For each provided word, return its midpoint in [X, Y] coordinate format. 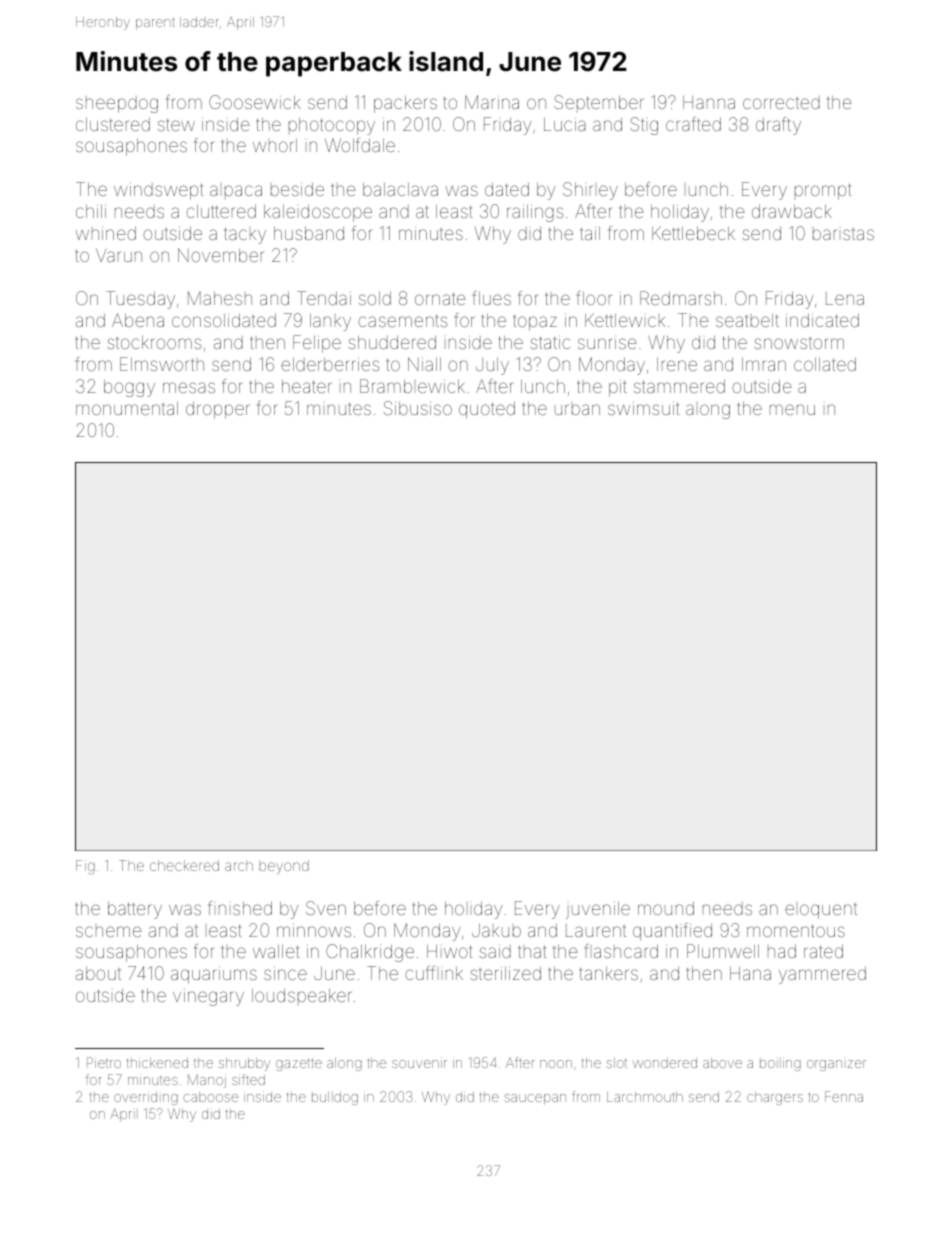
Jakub [496, 930]
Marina [492, 102]
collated [825, 364]
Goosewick [255, 102]
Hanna [709, 102]
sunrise [607, 342]
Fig [85, 867]
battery [135, 910]
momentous [796, 930]
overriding [146, 1098]
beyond [284, 867]
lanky [330, 322]
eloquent [821, 911]
